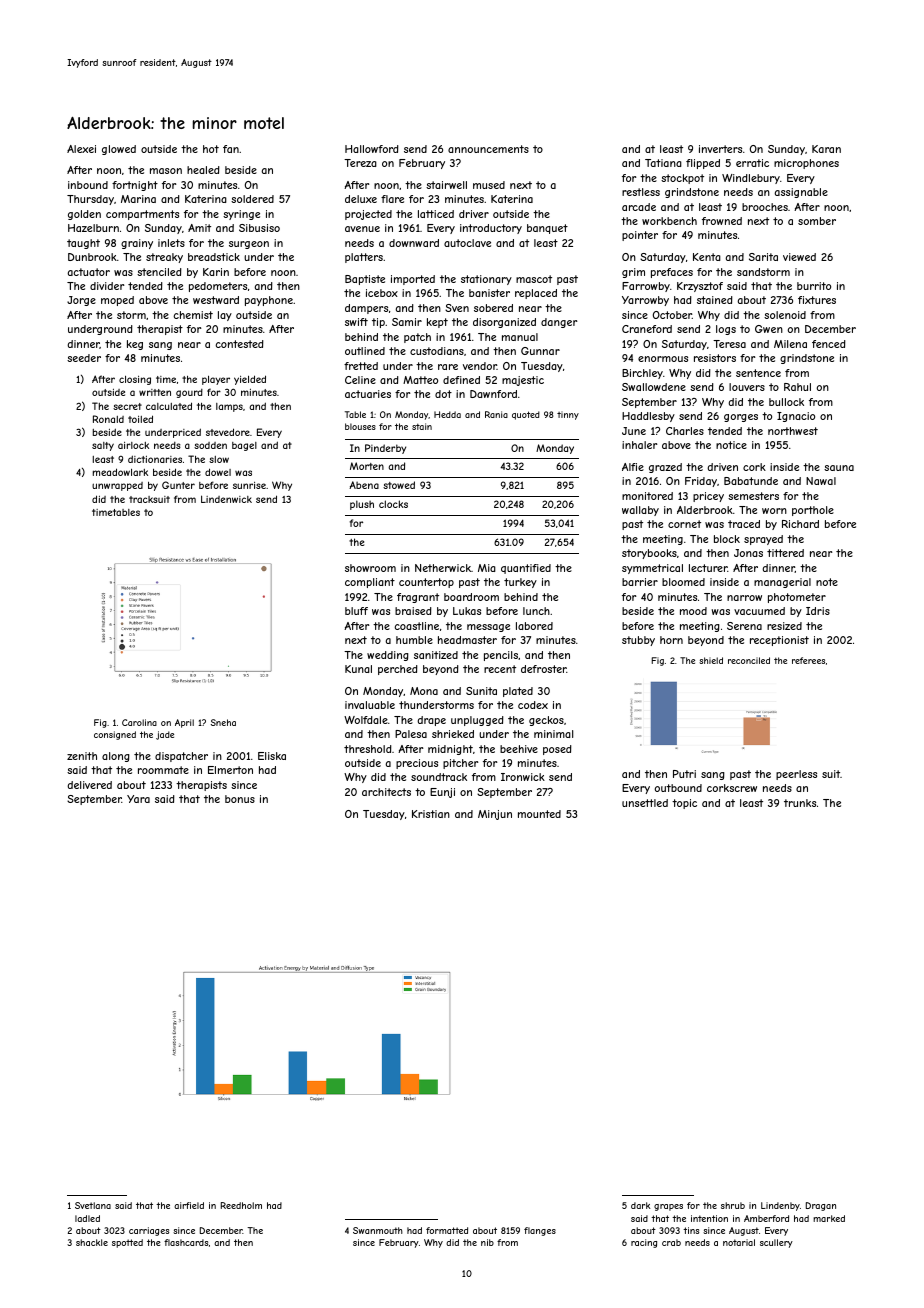 The height and width of the screenshot is (1308, 924). Describe the element at coordinates (431, 814) in the screenshot. I see `Kristian` at that location.
